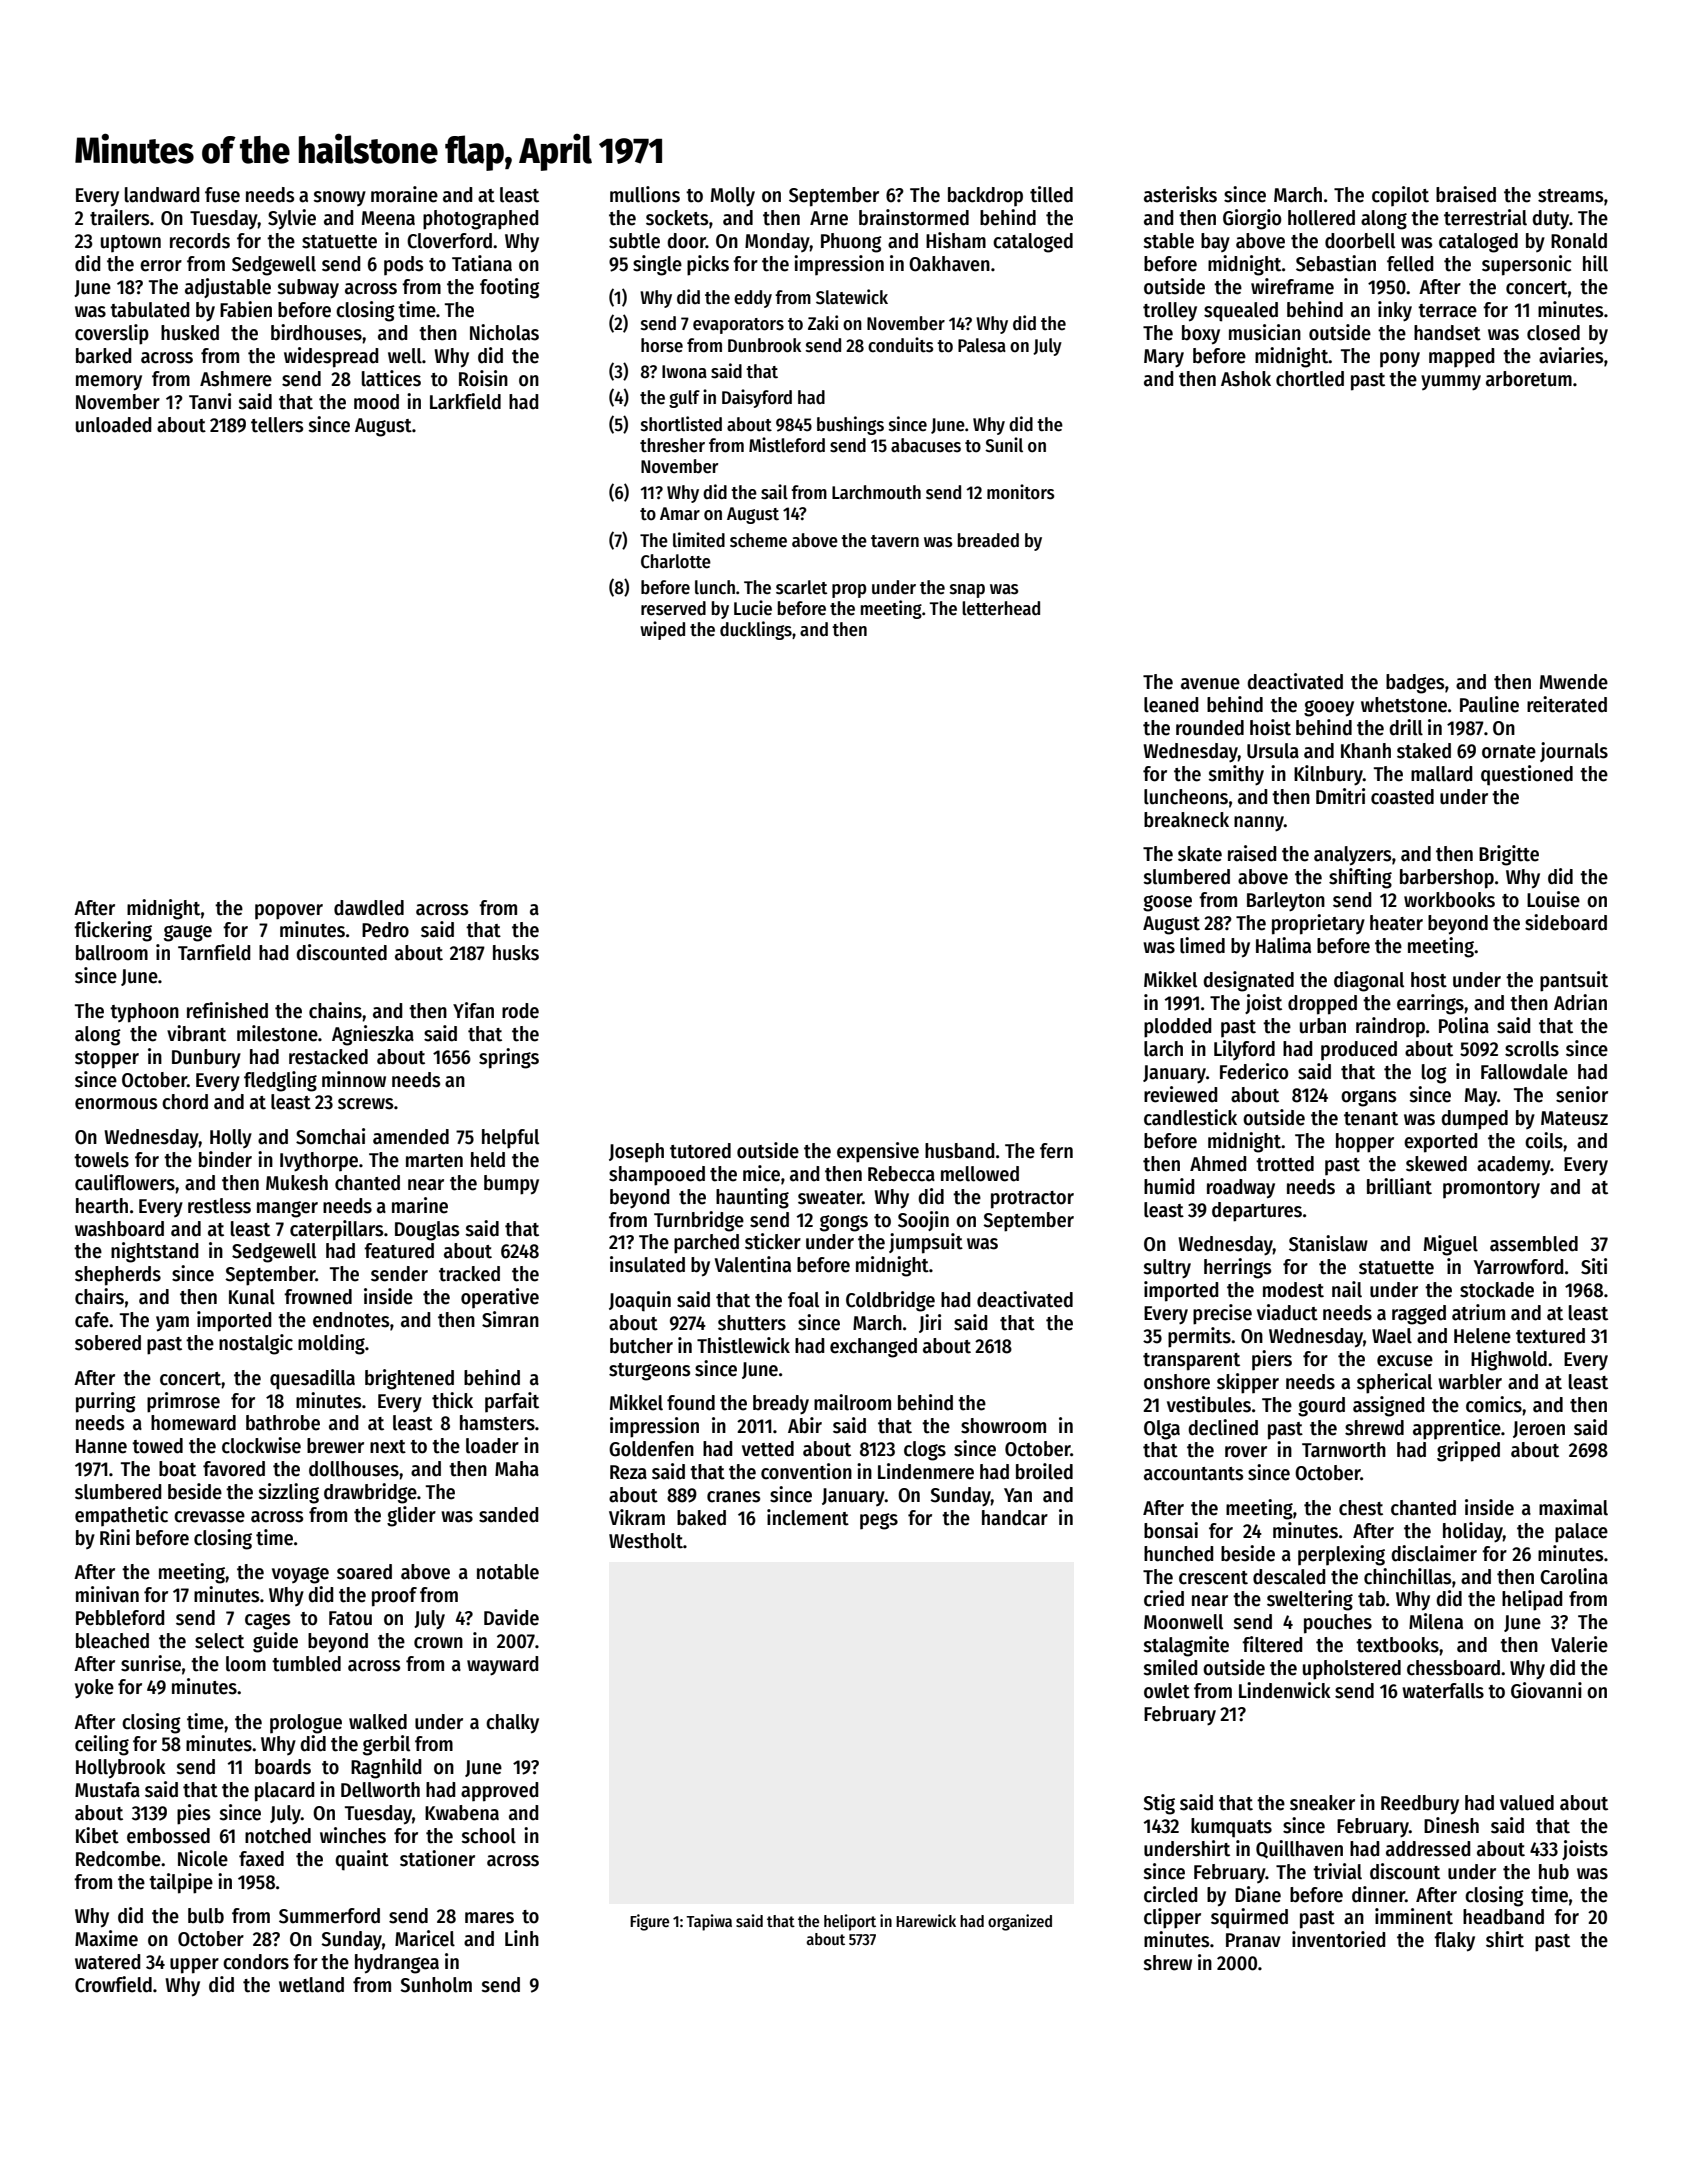 Image resolution: width=1683 pixels, height=2178 pixels. What do you see at coordinates (1574, 682) in the document?
I see `Mwende` at bounding box center [1574, 682].
